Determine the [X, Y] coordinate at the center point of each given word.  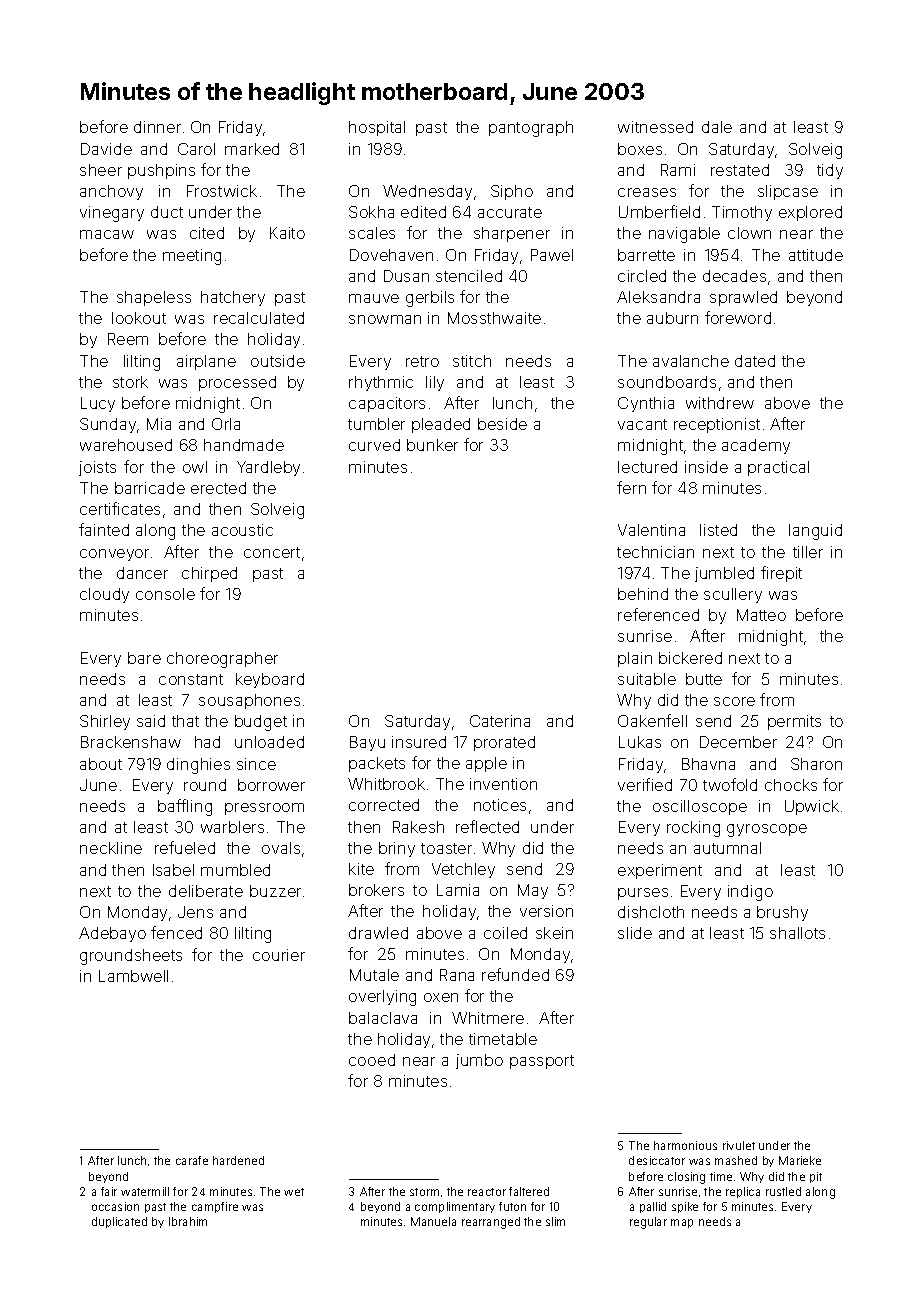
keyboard [270, 680]
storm [424, 1192]
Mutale [374, 975]
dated [755, 361]
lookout [139, 318]
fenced [176, 932]
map [682, 1223]
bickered [690, 658]
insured [419, 742]
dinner [157, 127]
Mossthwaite [494, 318]
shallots [797, 933]
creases [647, 192]
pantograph [531, 129]
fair [109, 1191]
